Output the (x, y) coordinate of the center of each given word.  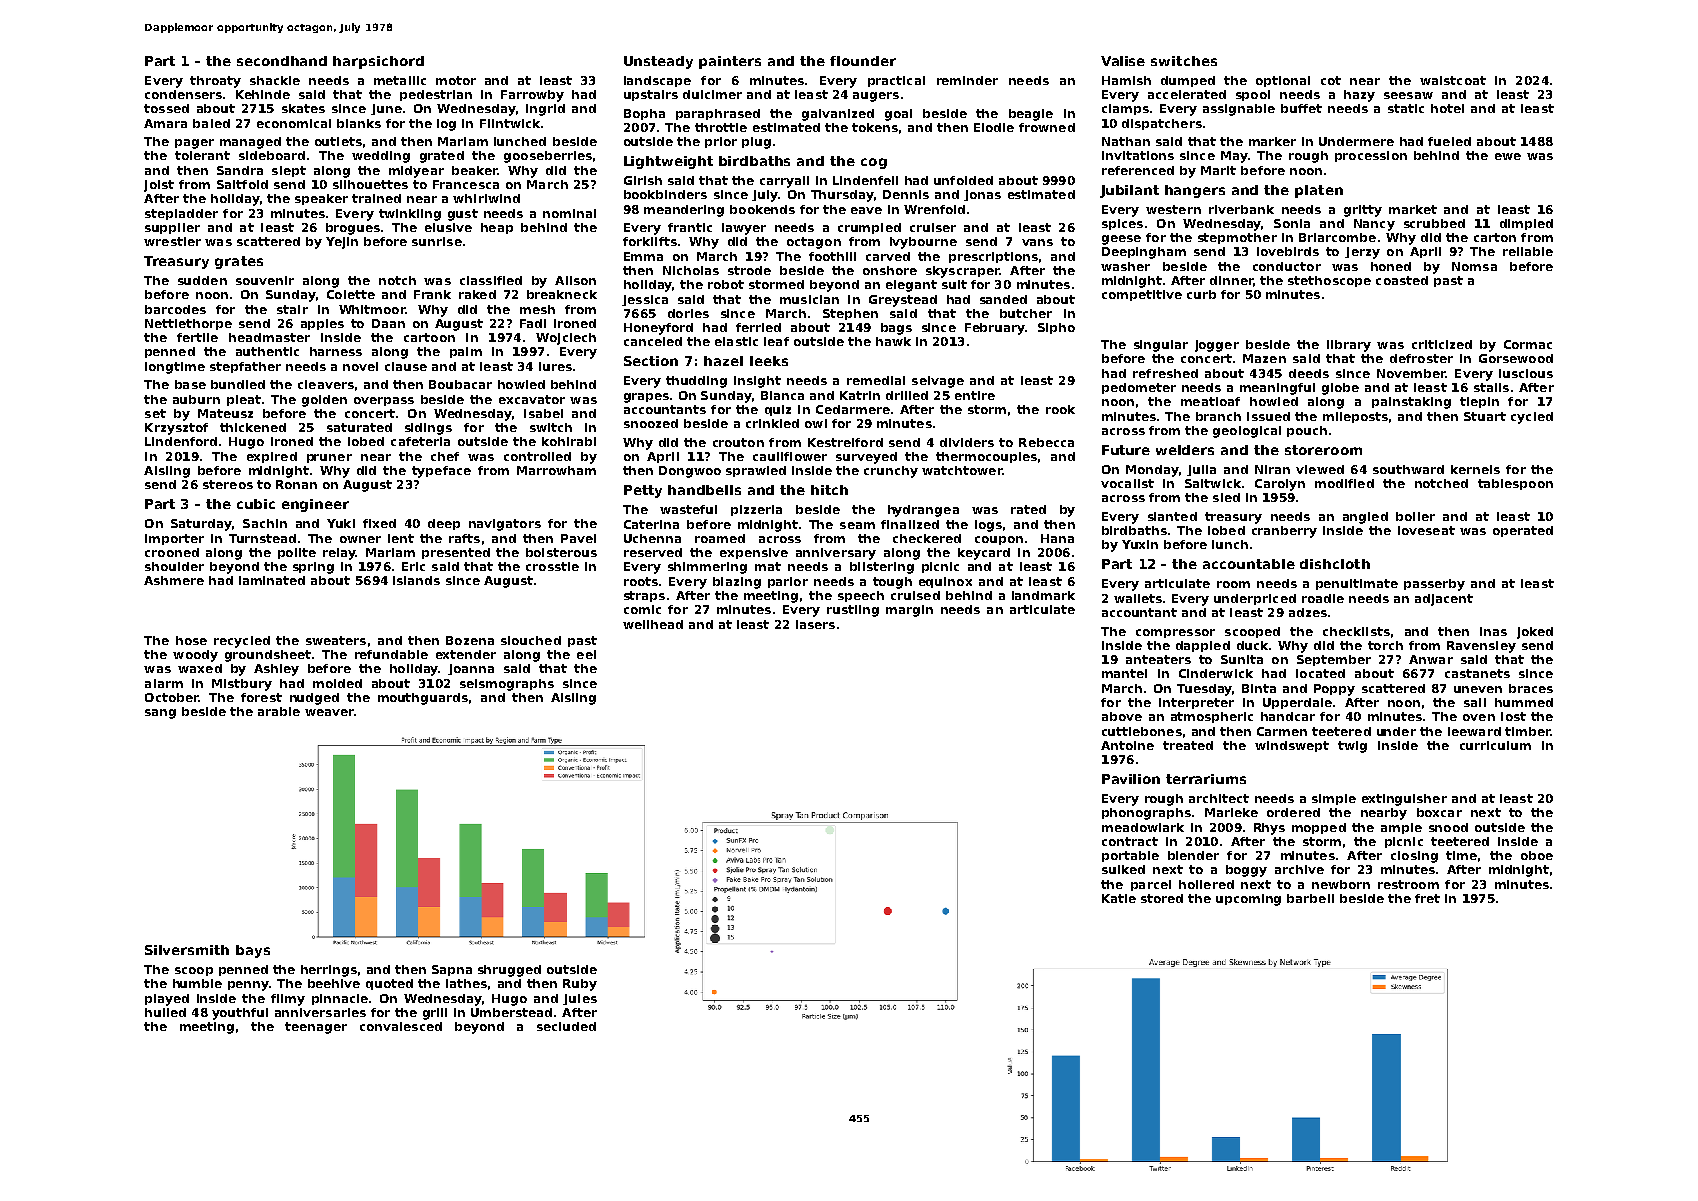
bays (253, 951)
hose (191, 640)
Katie (1119, 898)
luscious (1526, 373)
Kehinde (263, 94)
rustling (853, 611)
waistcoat (1453, 80)
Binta (1259, 688)
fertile (197, 337)
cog (874, 163)
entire (975, 395)
